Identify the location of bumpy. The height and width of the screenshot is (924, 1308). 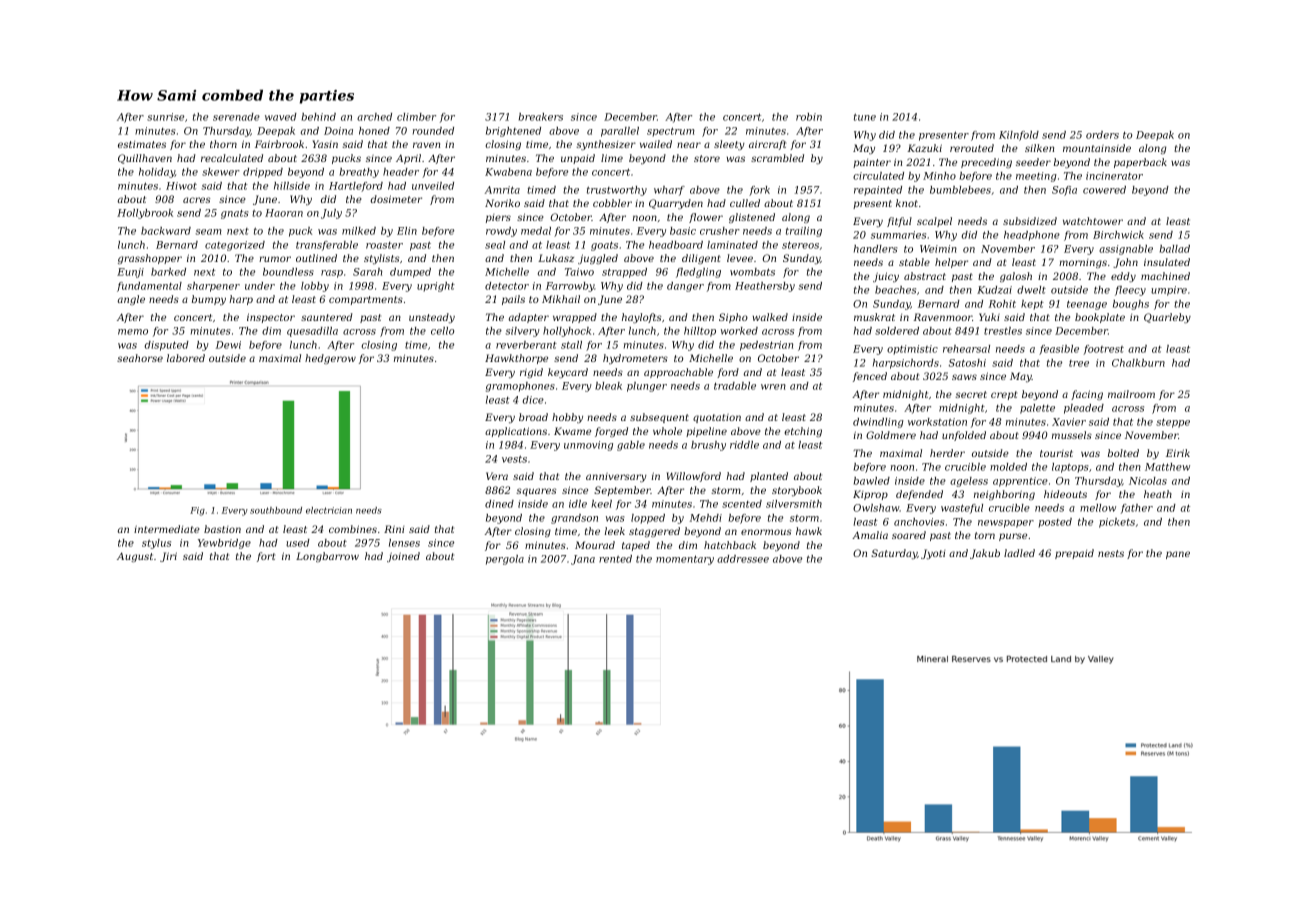
(209, 300).
